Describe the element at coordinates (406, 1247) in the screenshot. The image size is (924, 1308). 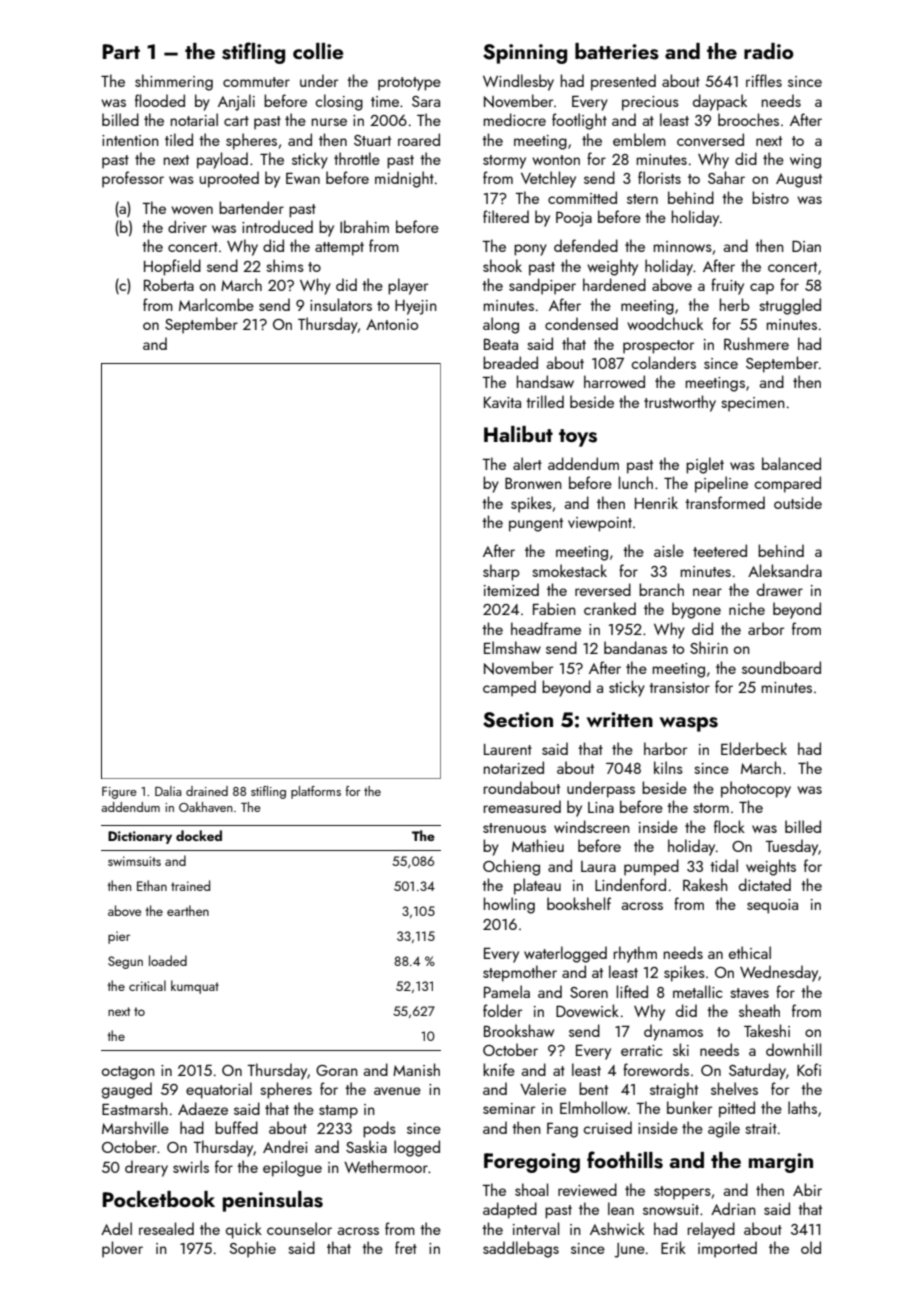
I see `fret` at that location.
